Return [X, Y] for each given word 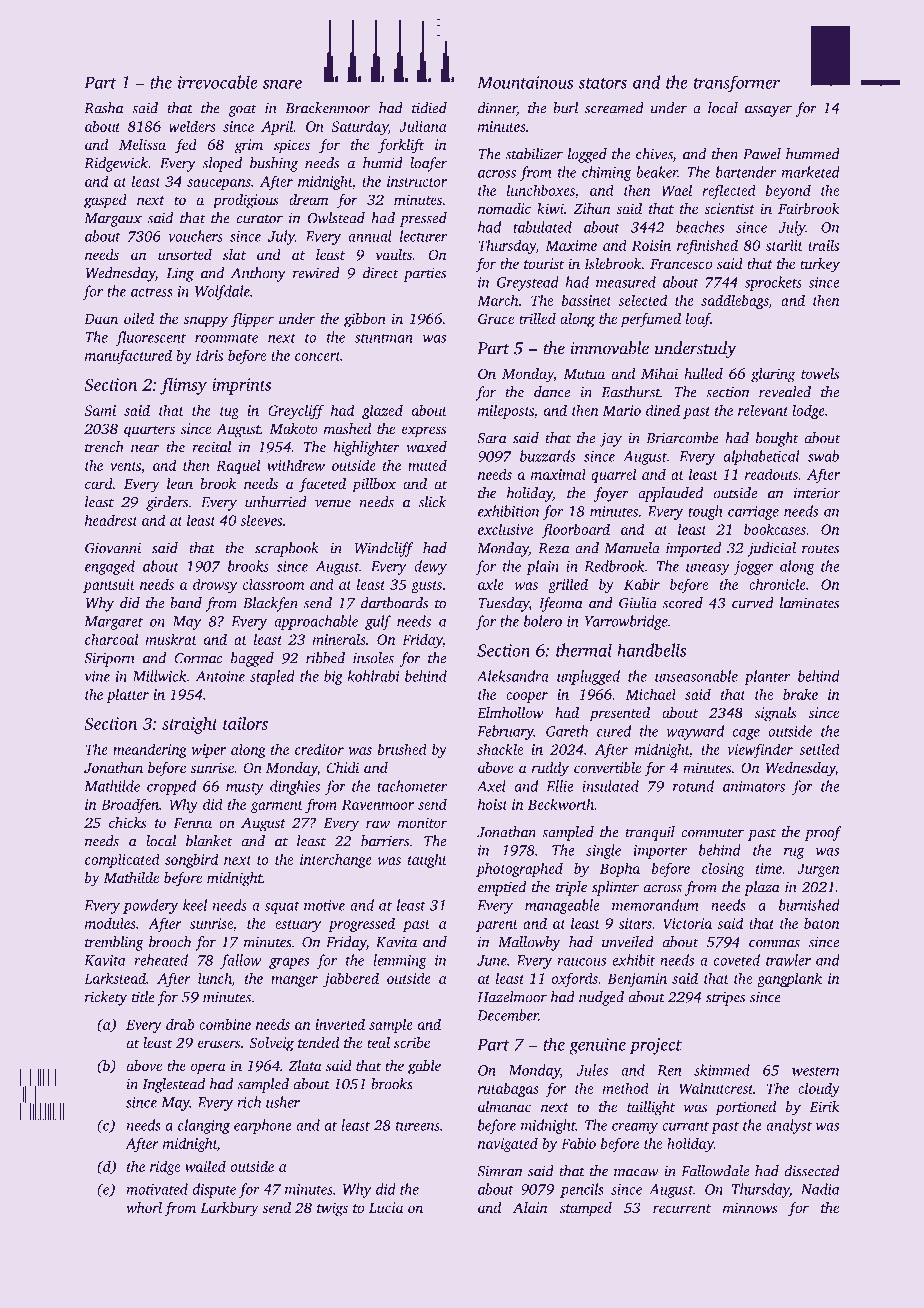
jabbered [351, 979]
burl [565, 108]
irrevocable [218, 82]
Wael [677, 190]
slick [433, 502]
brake [800, 694]
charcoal [111, 639]
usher [283, 1102]
